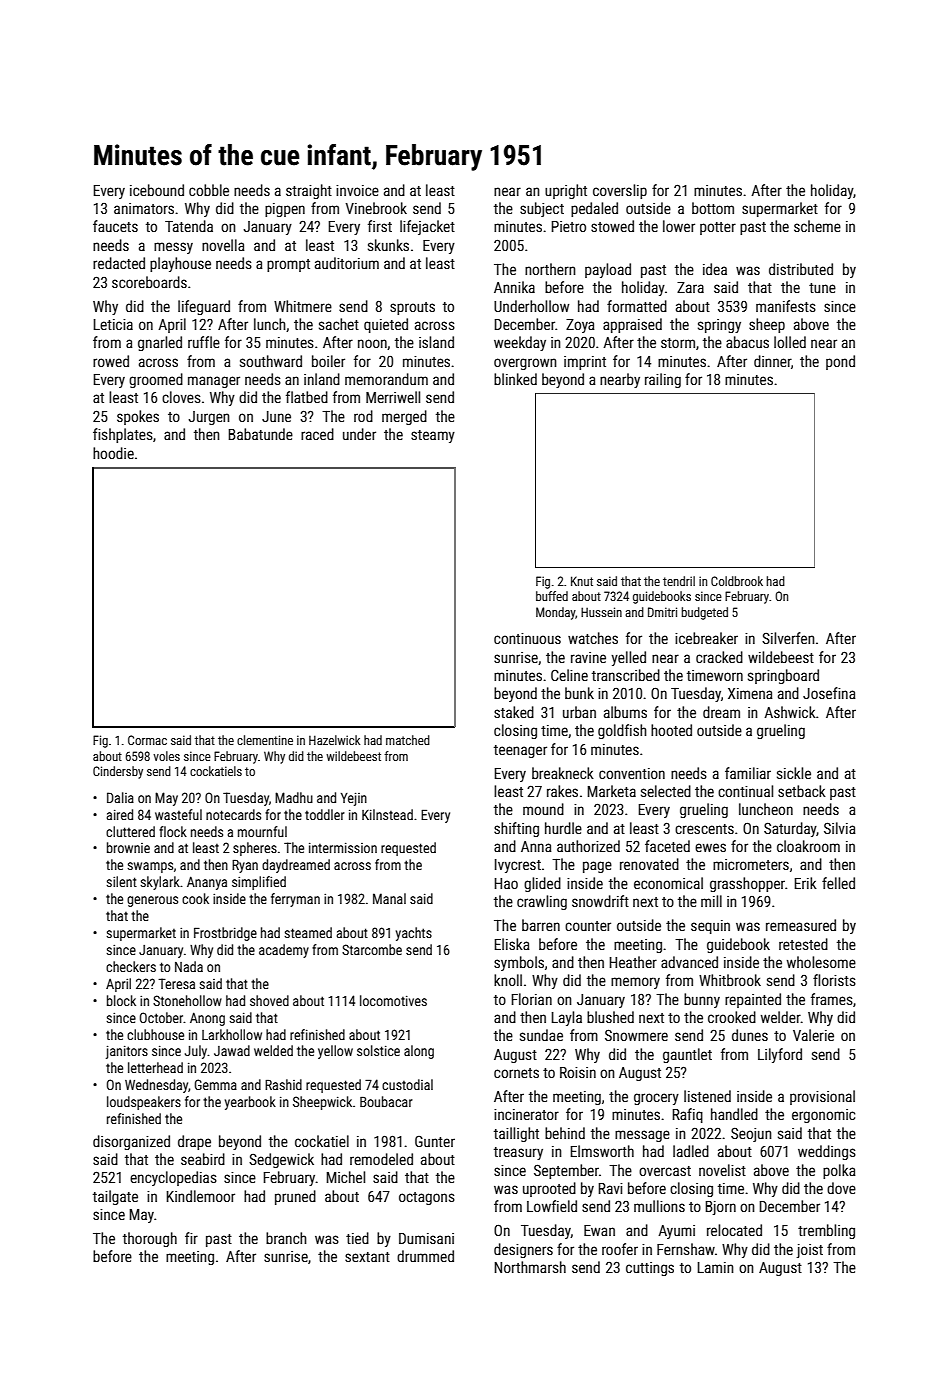 The image size is (949, 1374). What do you see at coordinates (150, 1239) in the screenshot?
I see `thorough` at bounding box center [150, 1239].
